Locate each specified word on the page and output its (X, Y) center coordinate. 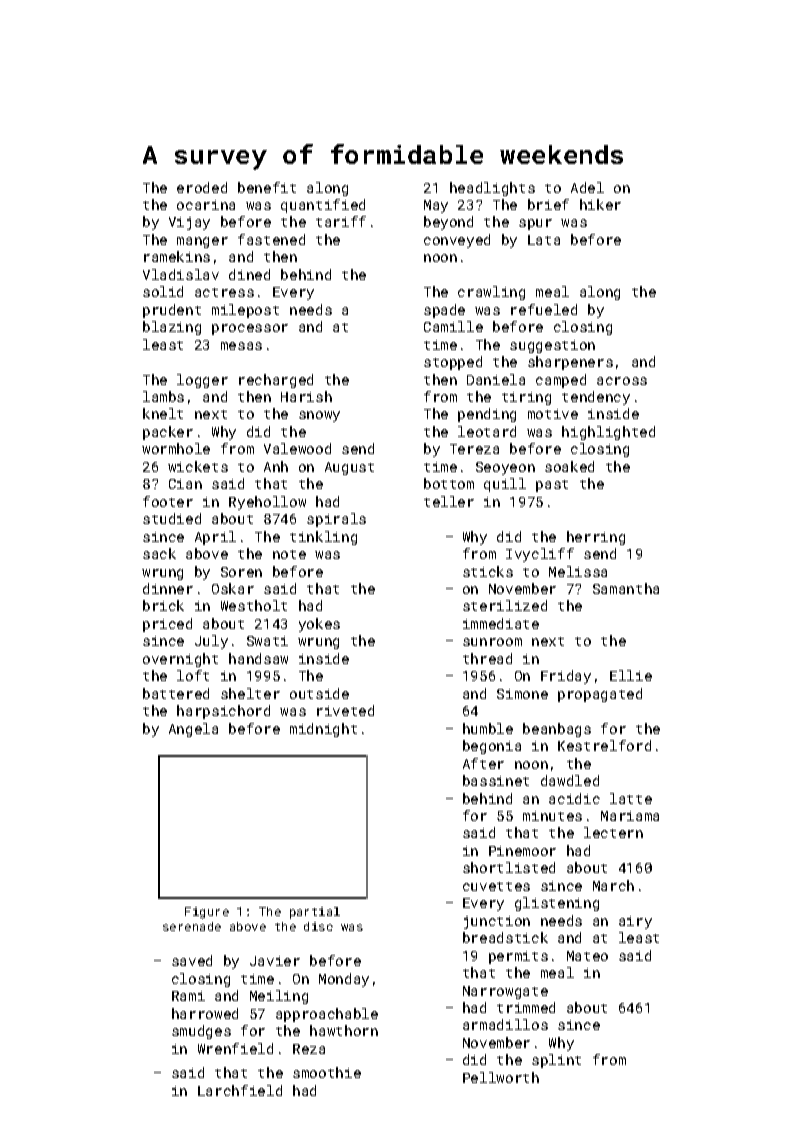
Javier (275, 961)
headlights (492, 189)
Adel (587, 187)
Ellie (631, 675)
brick (163, 605)
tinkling (323, 538)
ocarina (206, 205)
